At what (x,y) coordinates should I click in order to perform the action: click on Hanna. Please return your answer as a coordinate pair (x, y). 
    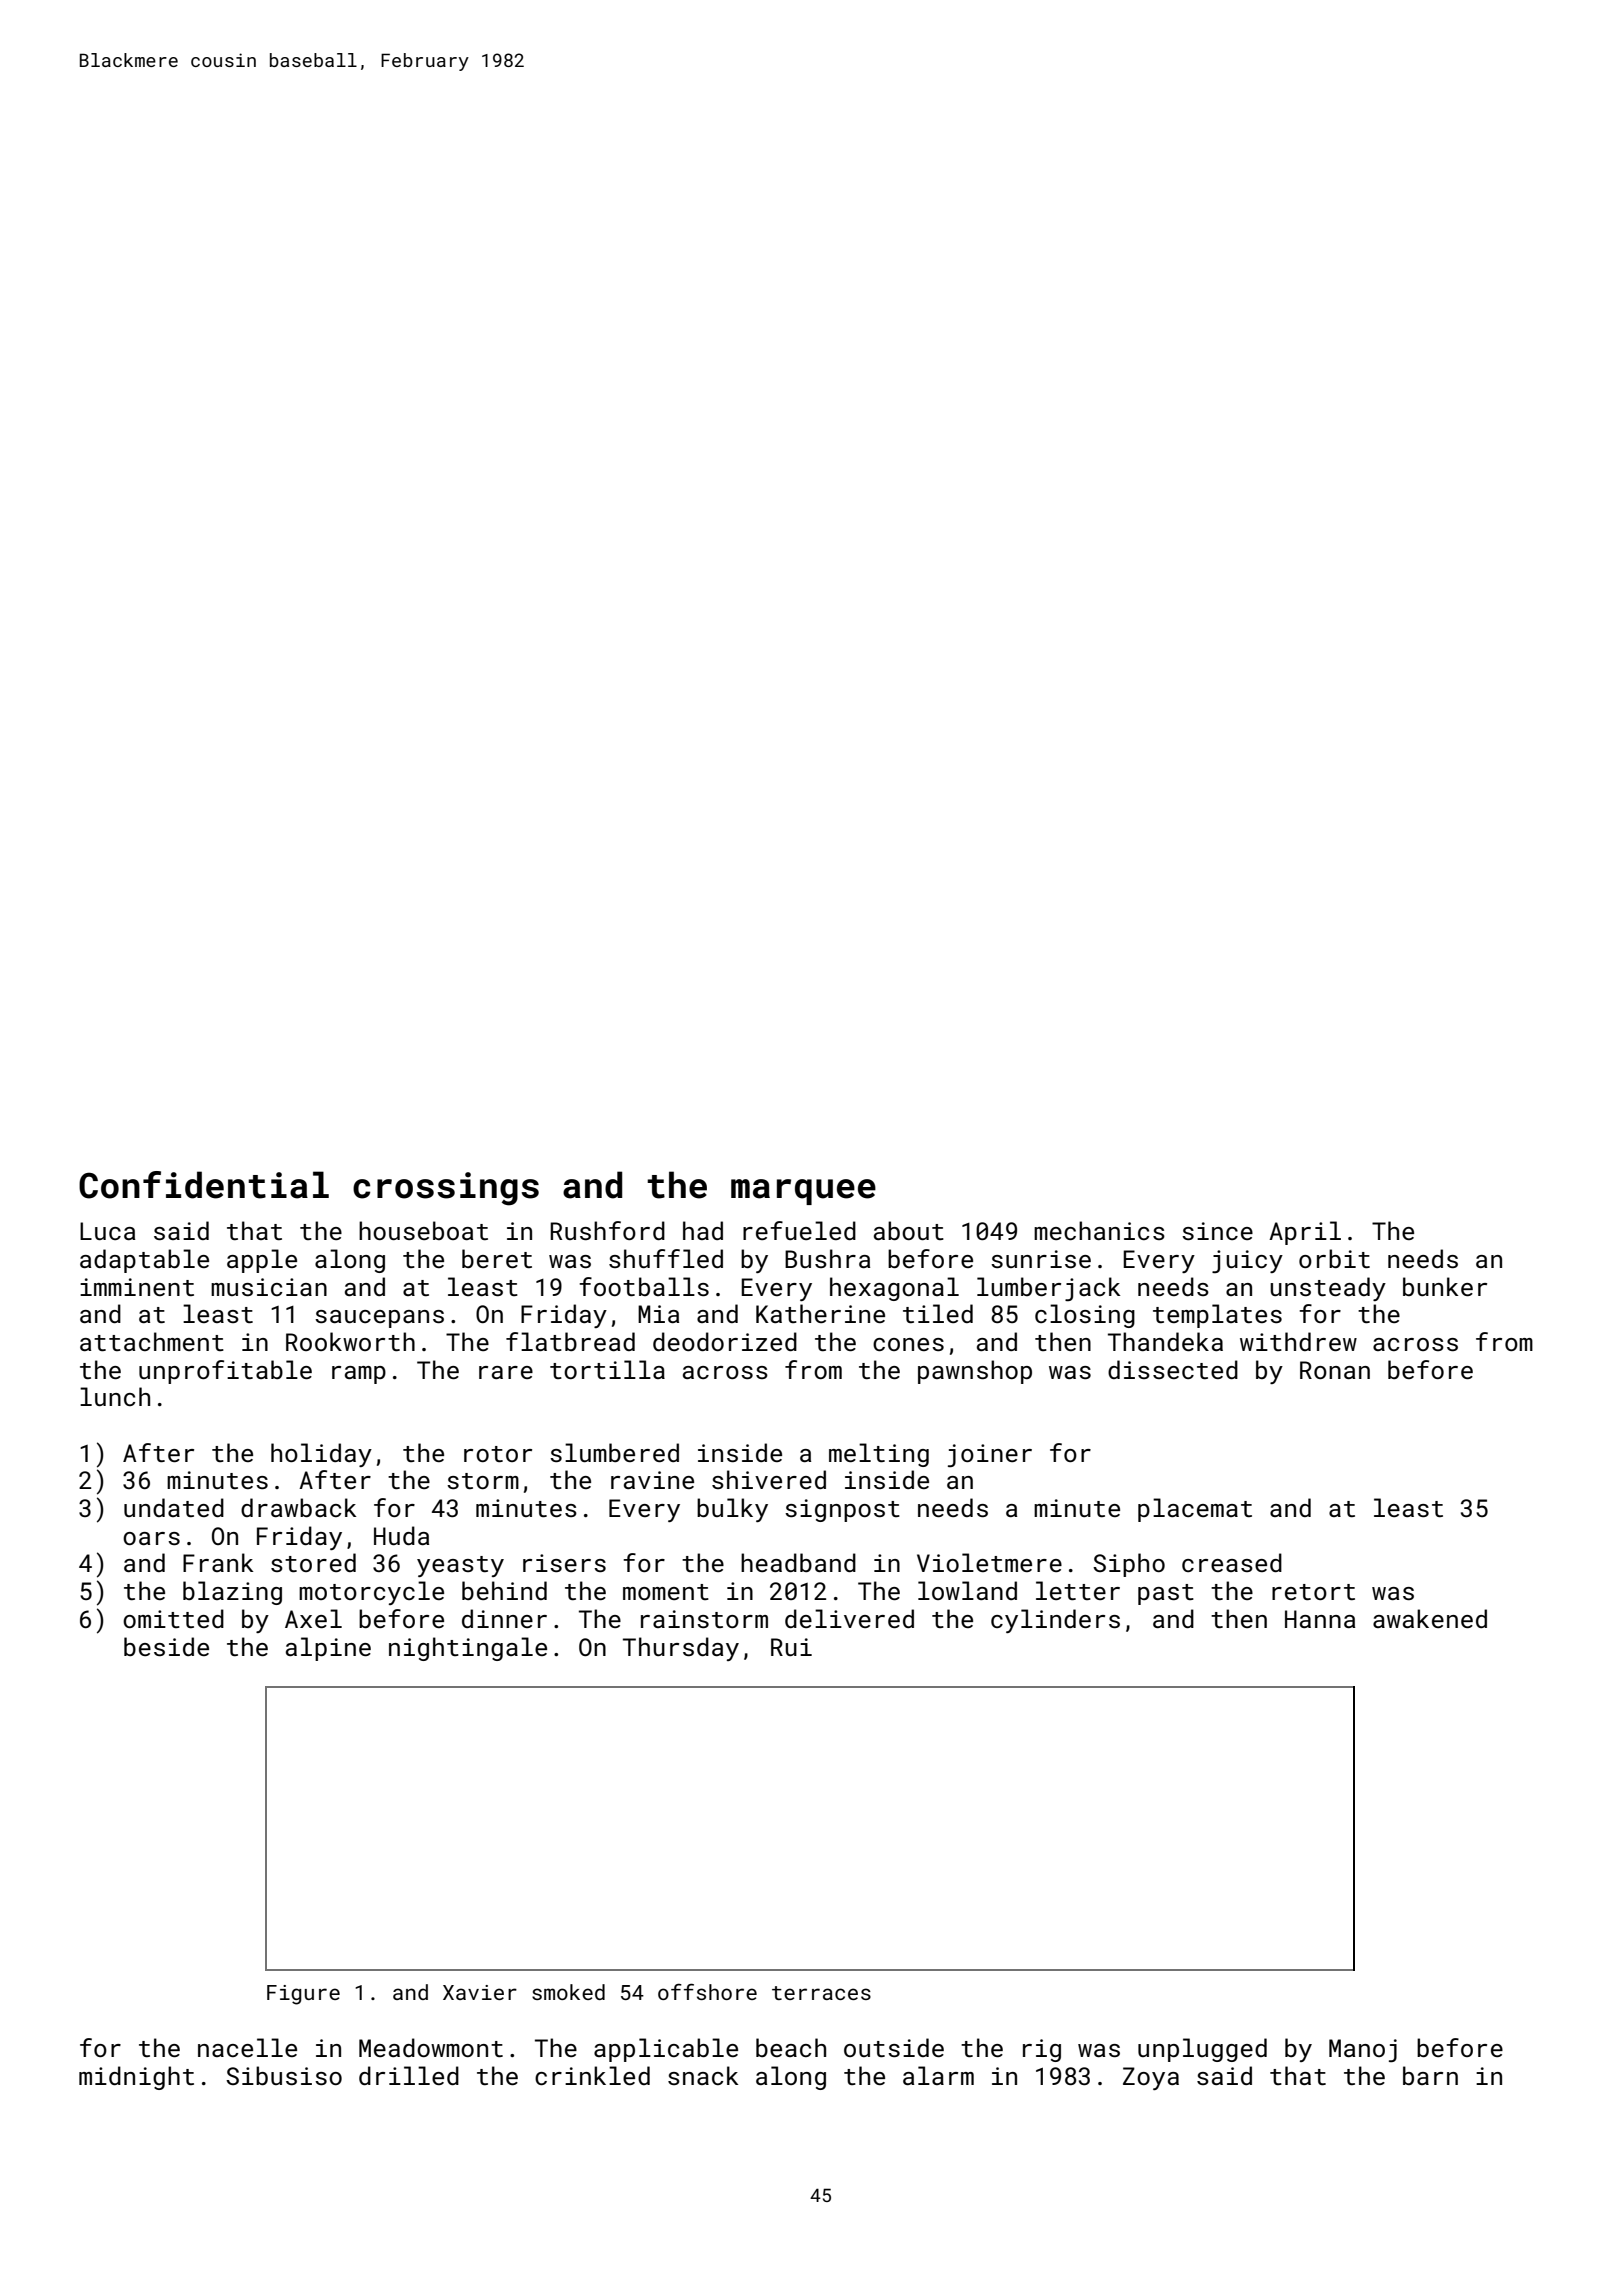
    Looking at the image, I should click on (1320, 1619).
